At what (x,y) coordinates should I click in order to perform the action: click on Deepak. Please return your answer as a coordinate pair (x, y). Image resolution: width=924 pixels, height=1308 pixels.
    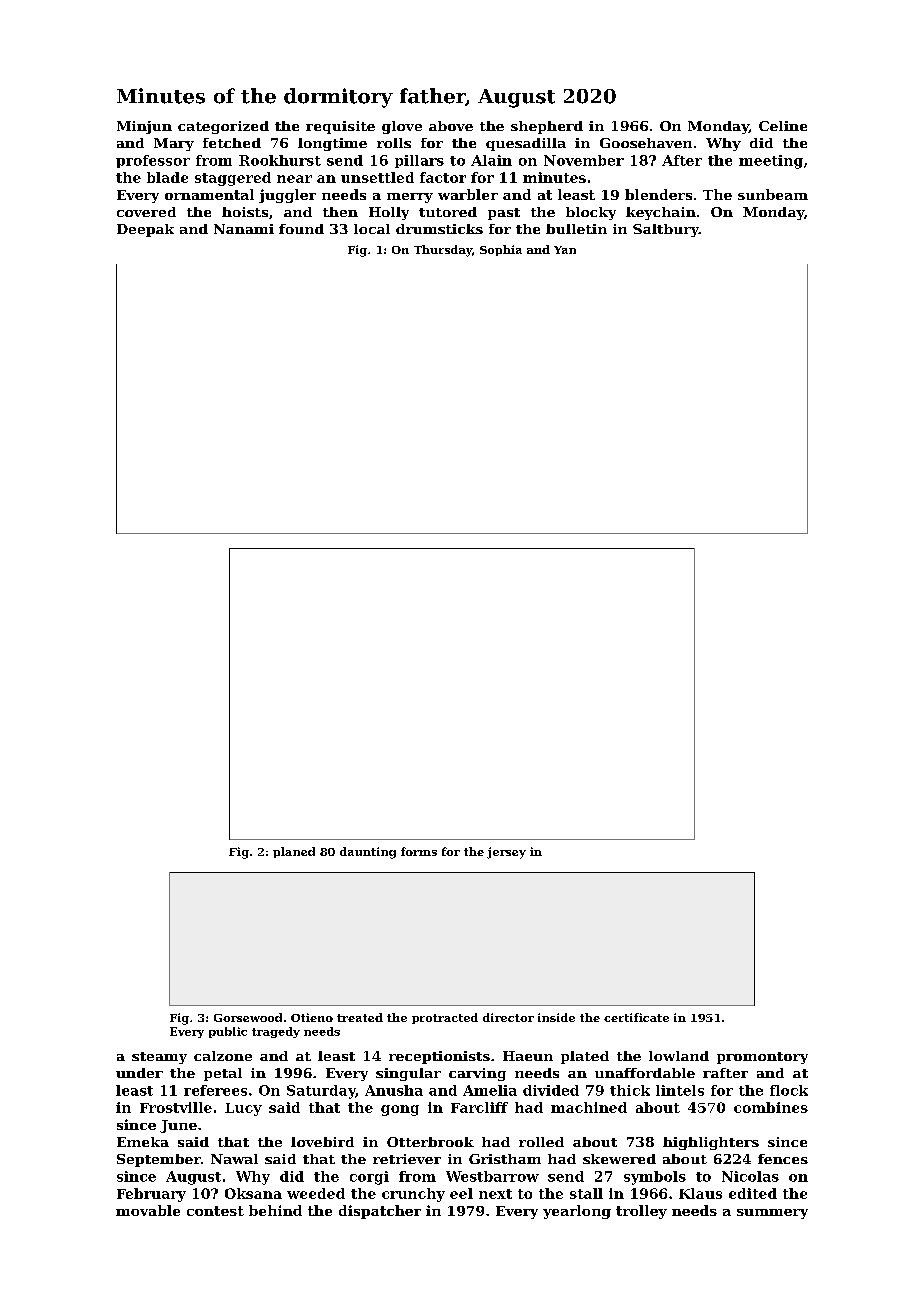
    Looking at the image, I should click on (145, 230).
